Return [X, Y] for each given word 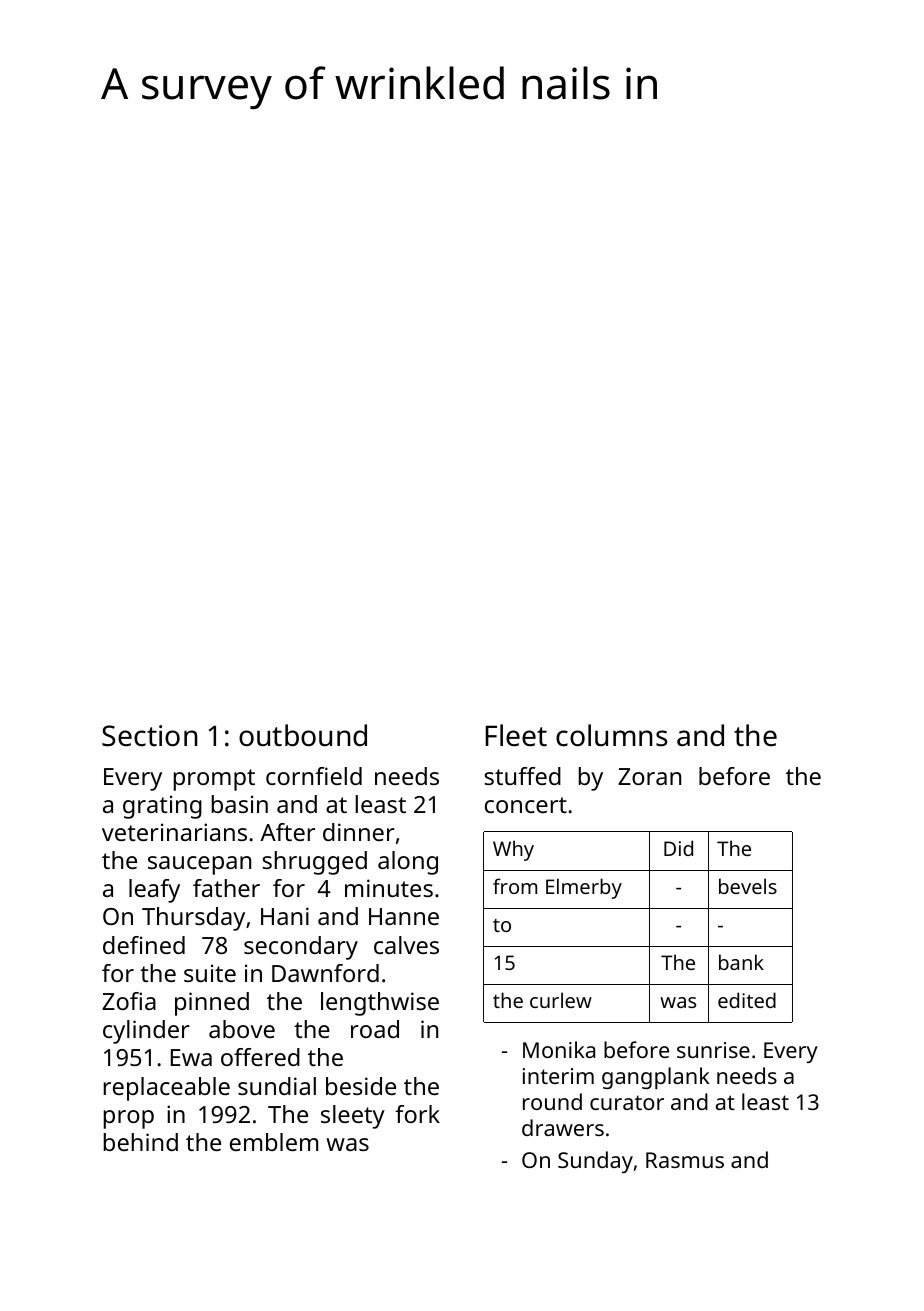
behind [141, 1142]
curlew [561, 1000]
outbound [303, 735]
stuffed [522, 776]
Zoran [649, 776]
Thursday [193, 919]
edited [747, 1000]
